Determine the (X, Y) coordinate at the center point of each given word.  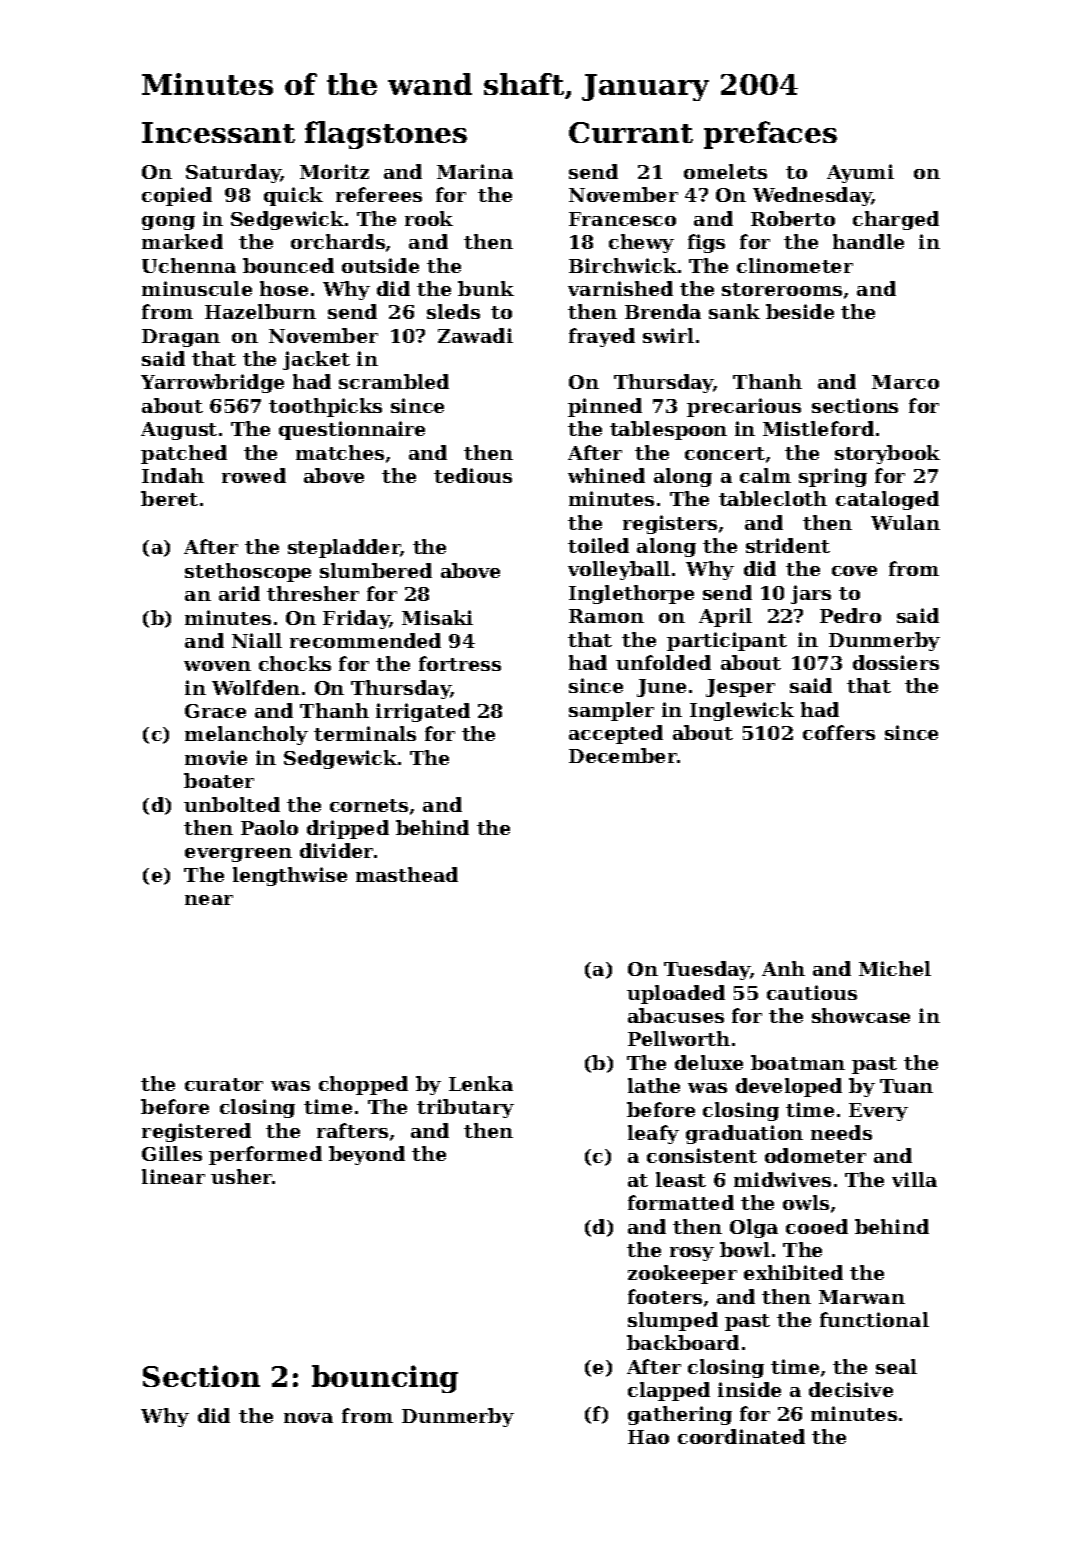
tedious (473, 475)
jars (811, 594)
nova (308, 1418)
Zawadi (475, 335)
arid (239, 593)
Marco (905, 382)
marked (182, 241)
